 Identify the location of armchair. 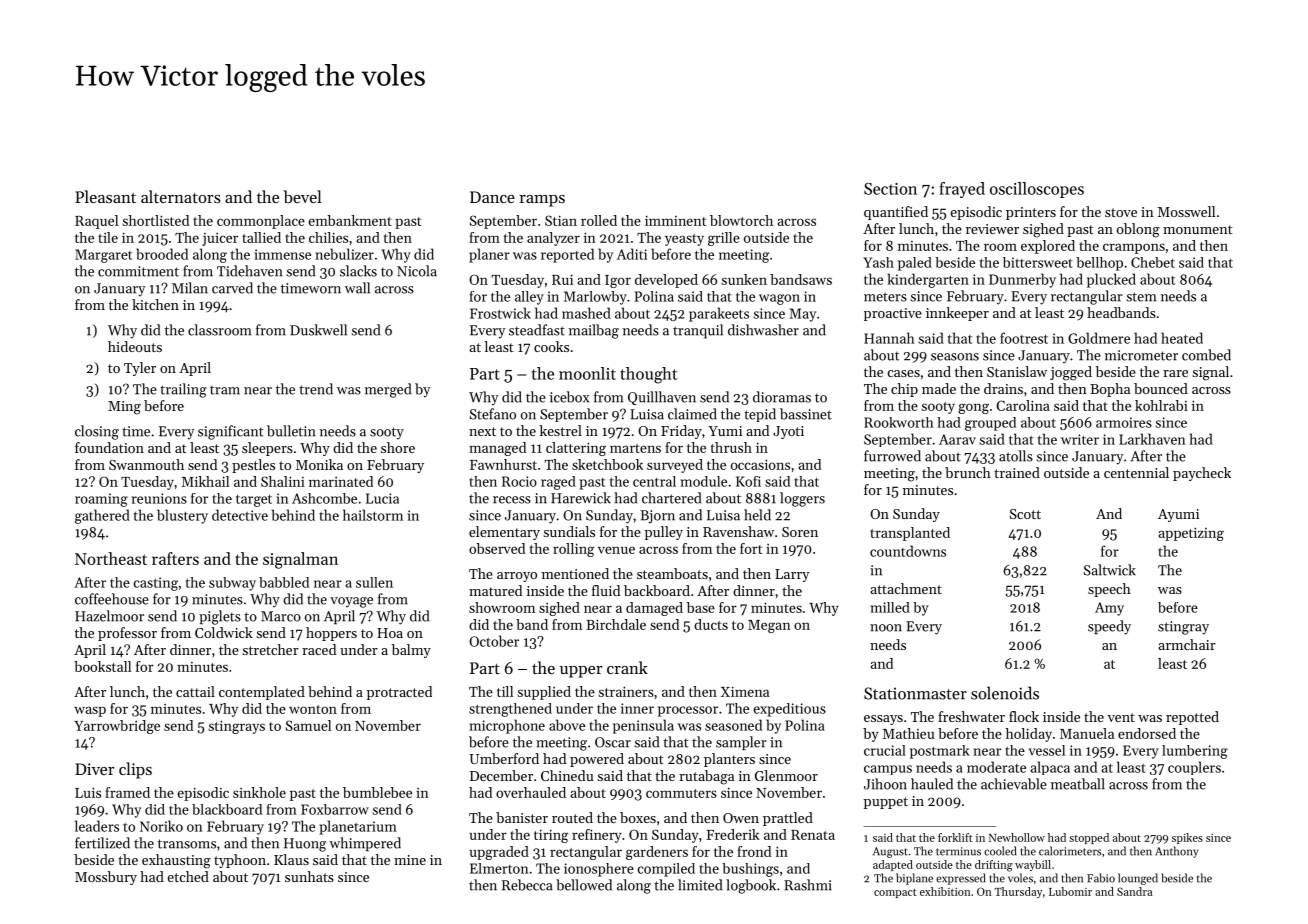
(1187, 644).
